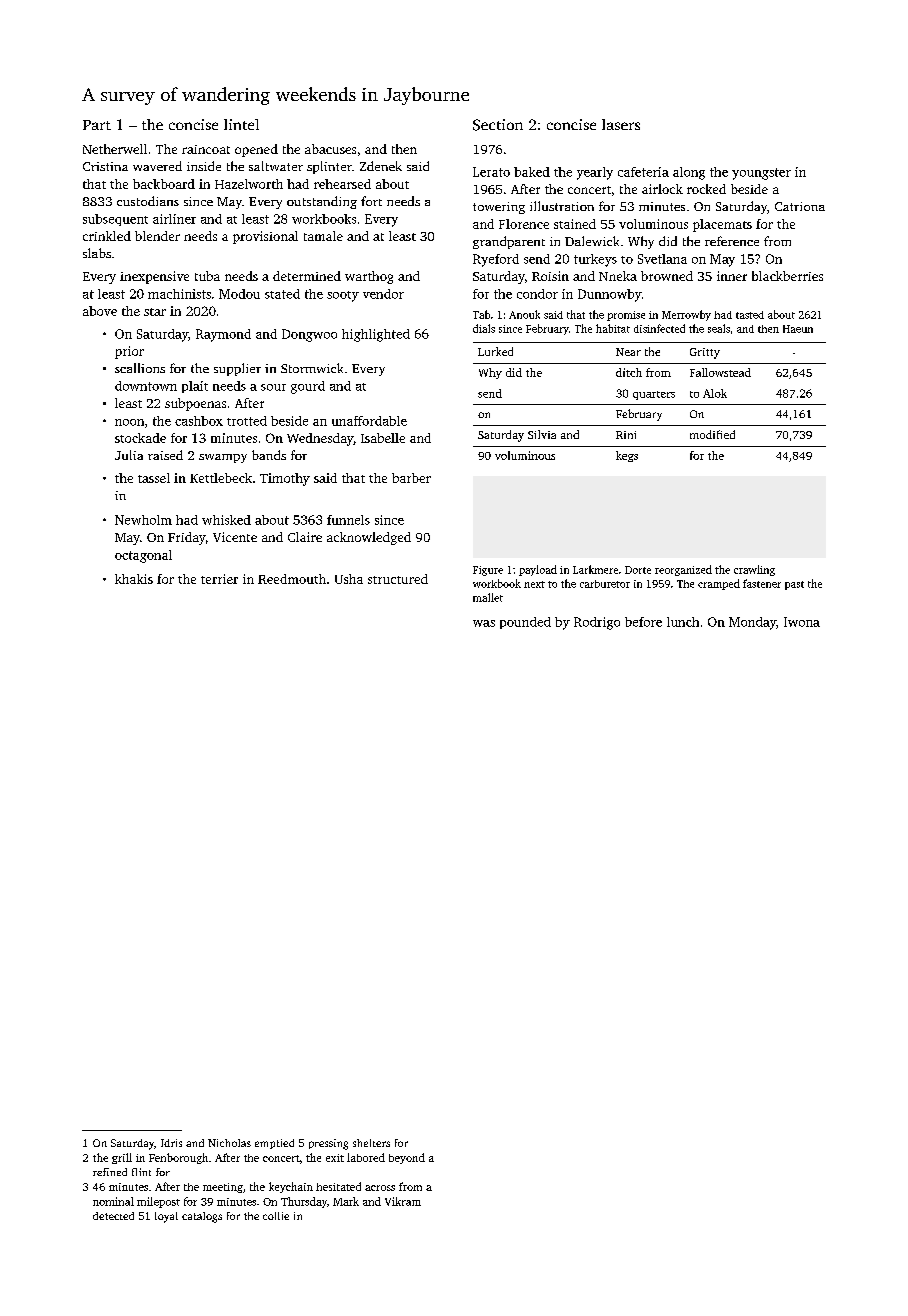  I want to click on raincoat, so click(206, 149).
